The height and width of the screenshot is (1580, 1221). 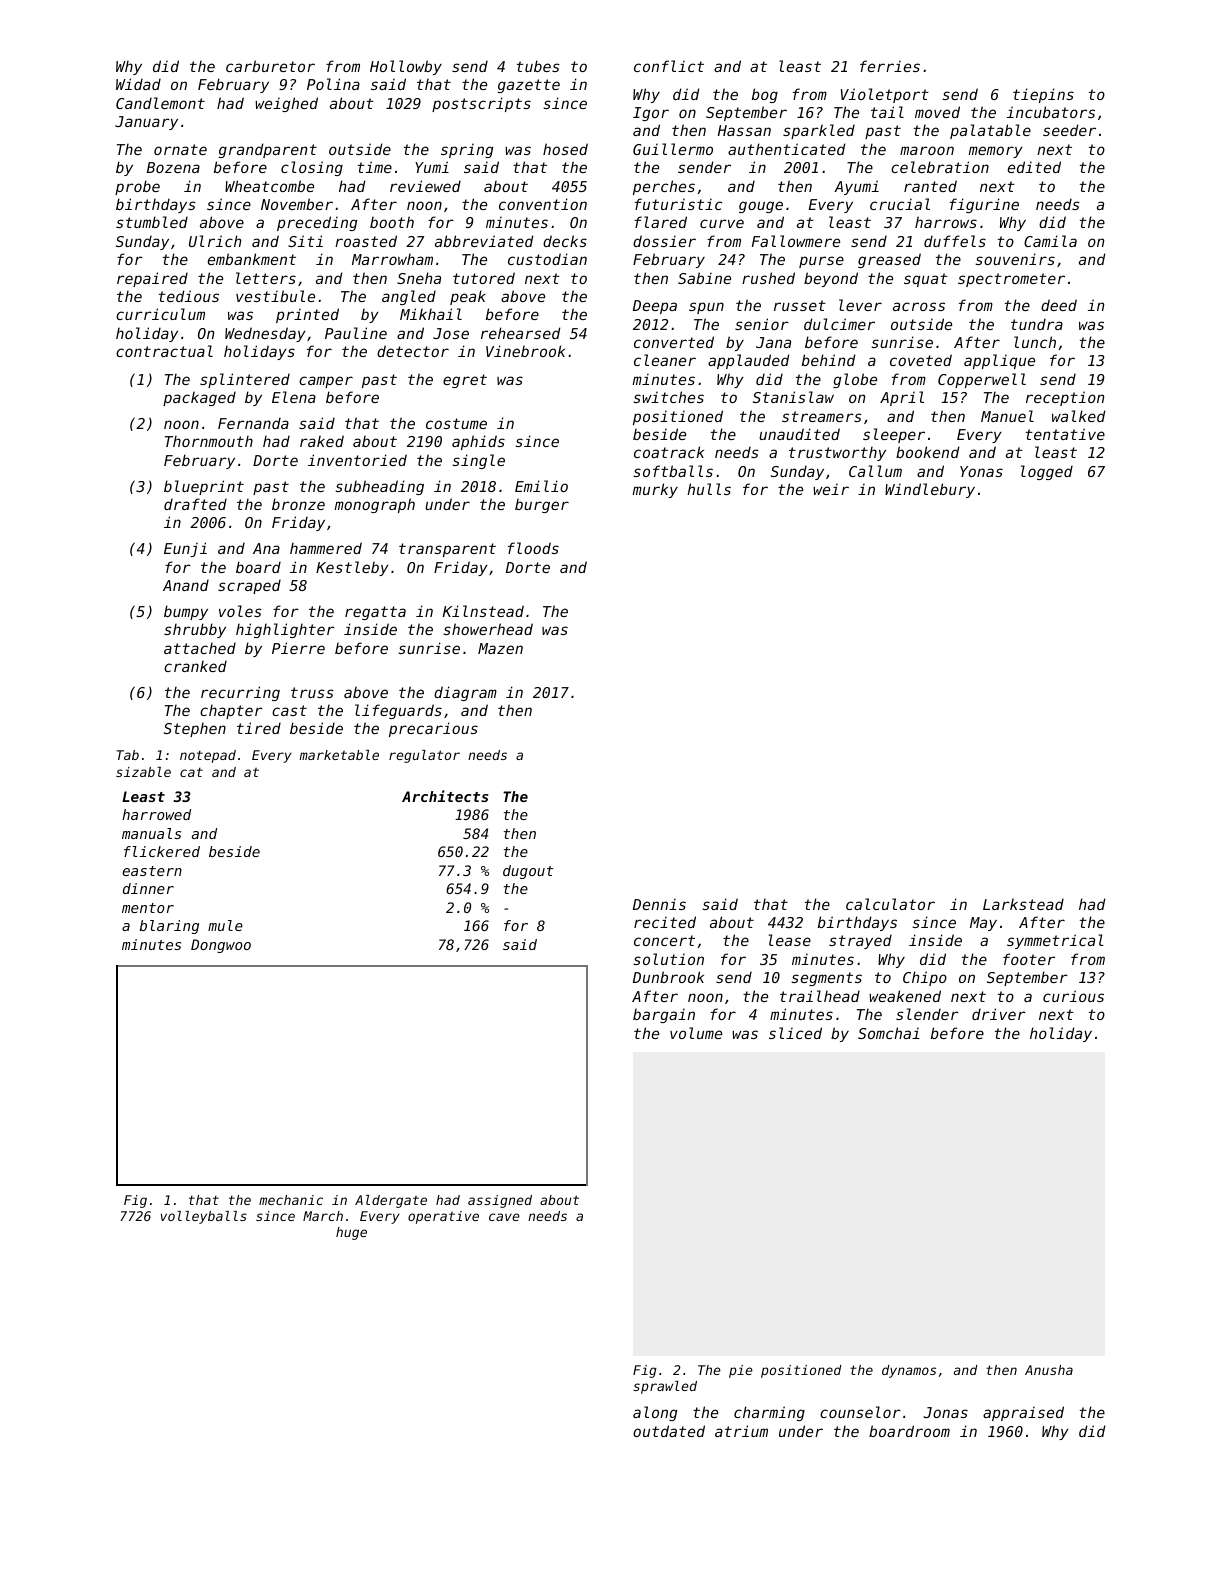 What do you see at coordinates (366, 241) in the screenshot?
I see `roasted` at bounding box center [366, 241].
